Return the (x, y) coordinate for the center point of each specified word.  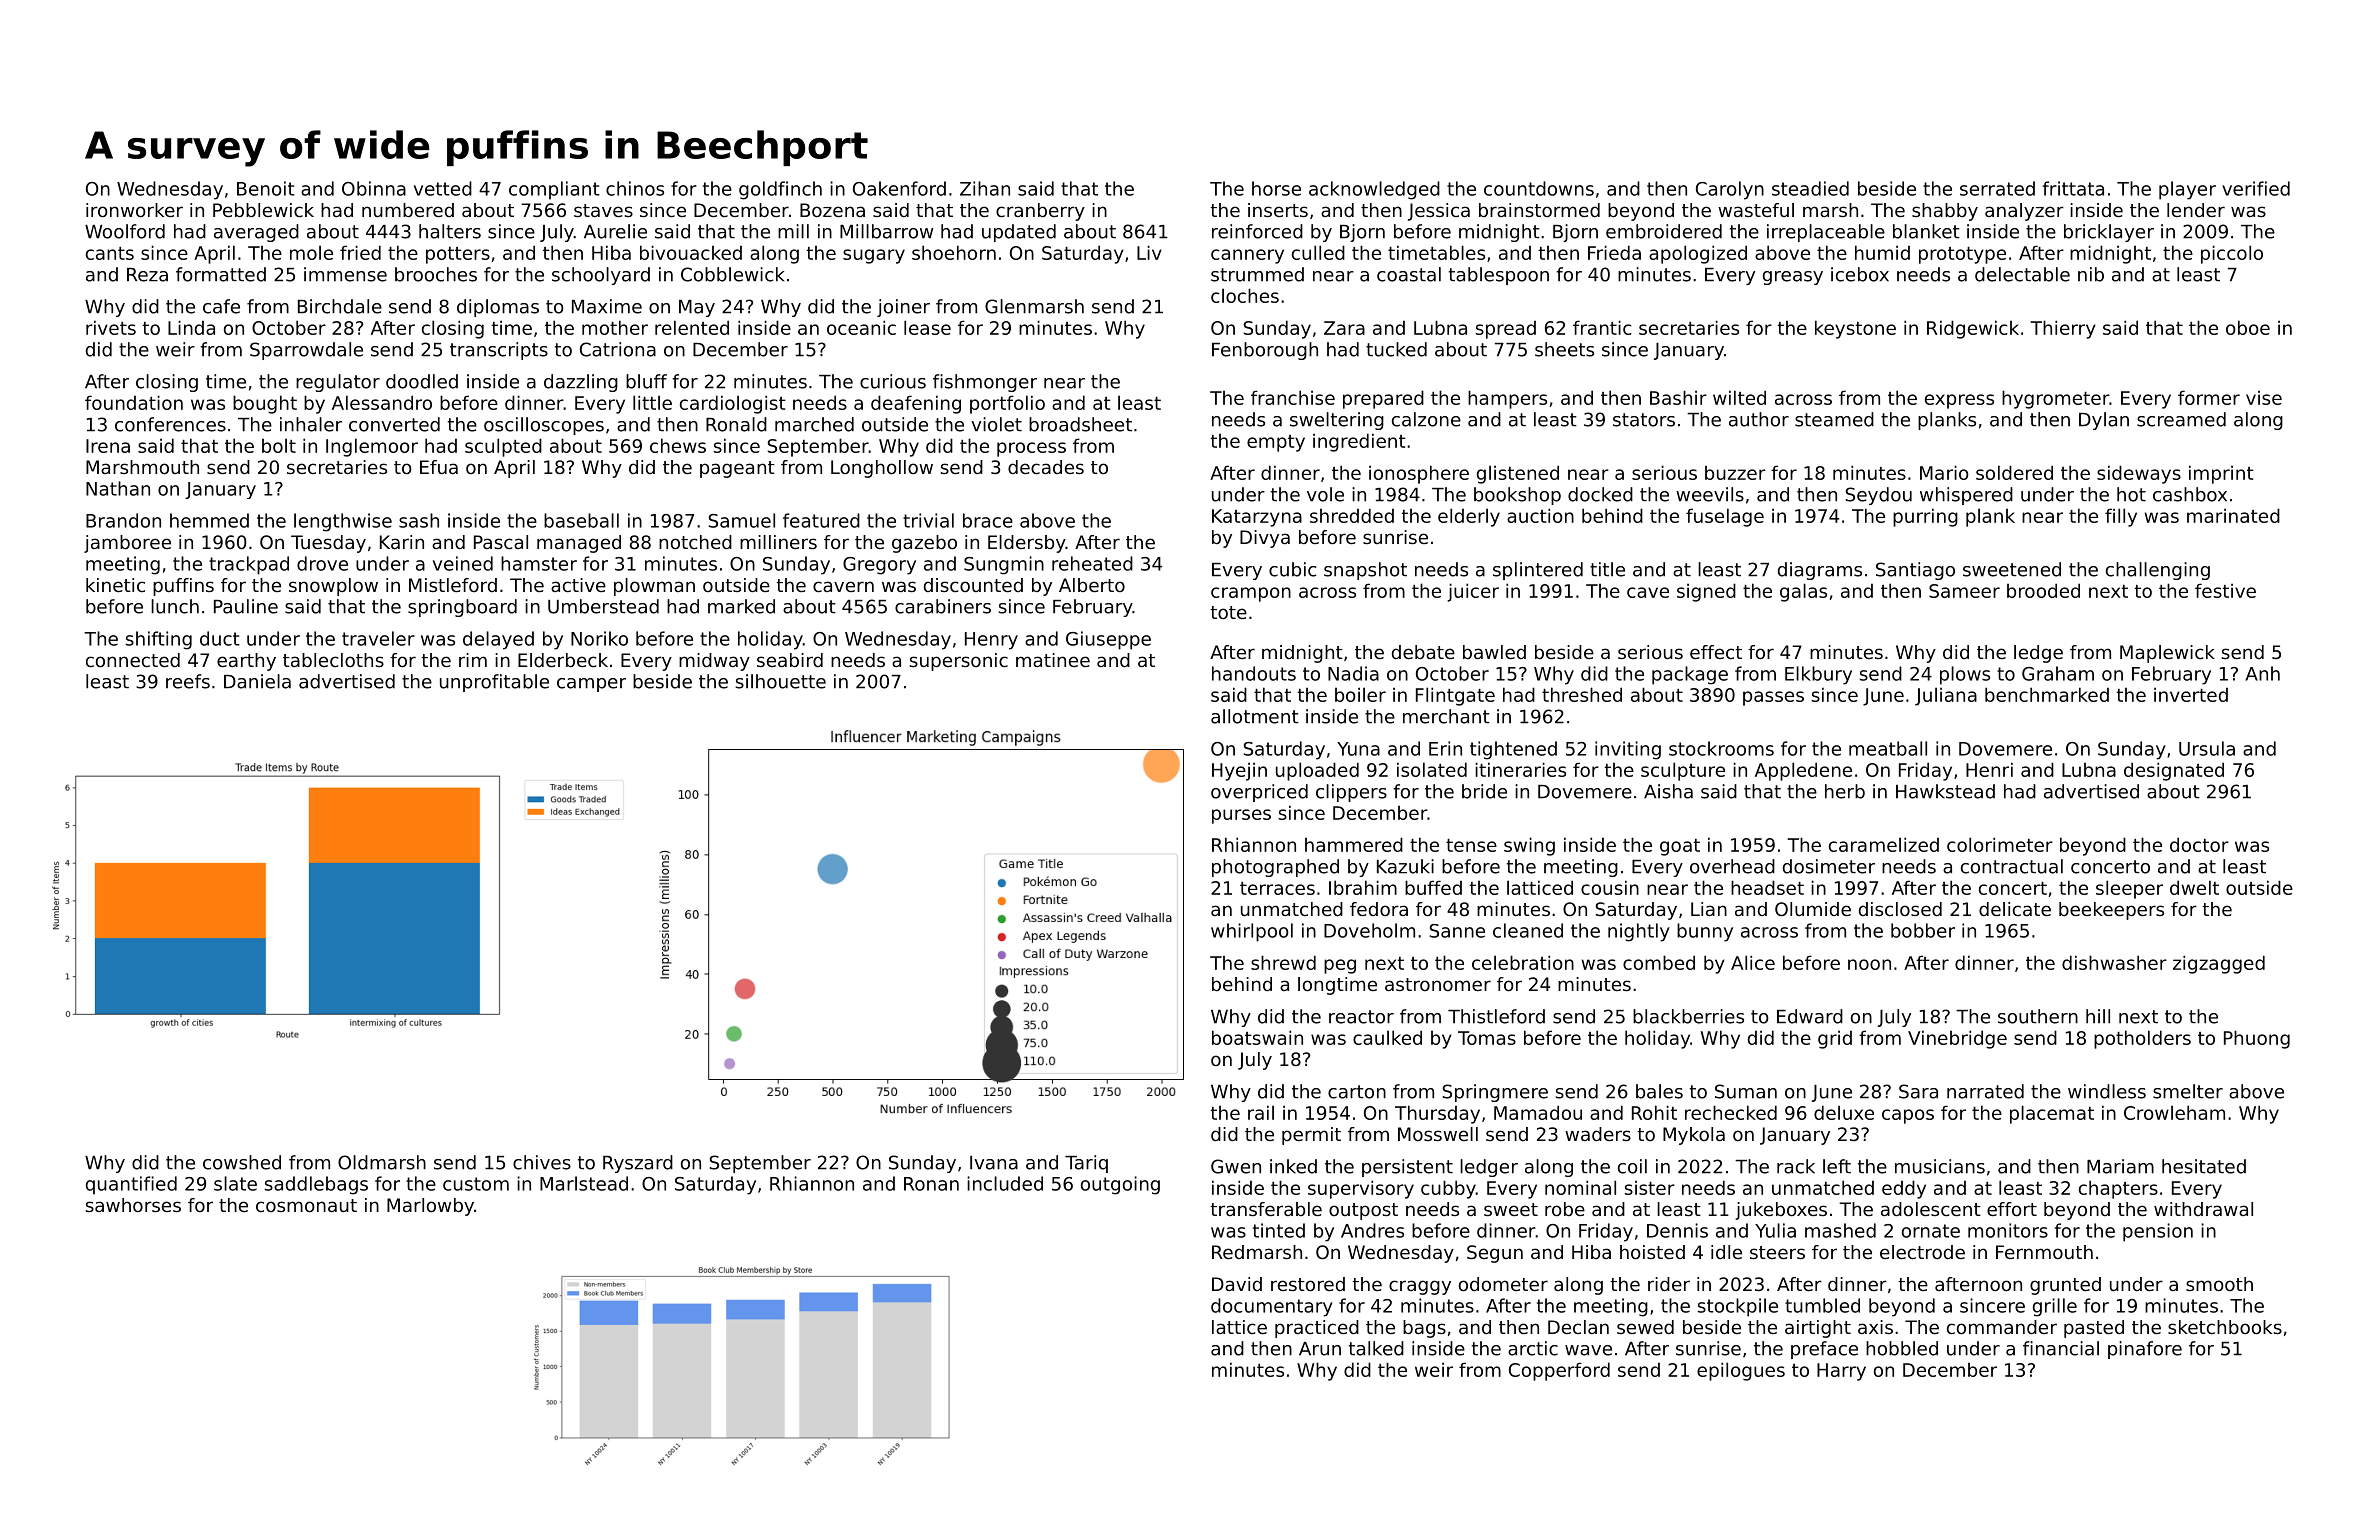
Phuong (2257, 1039)
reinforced (1257, 231)
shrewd (1283, 962)
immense (345, 274)
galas (1803, 592)
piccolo (2232, 254)
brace (988, 520)
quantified (131, 1185)
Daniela (257, 681)
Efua (439, 467)
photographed (1275, 868)
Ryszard (638, 1164)
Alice (1753, 962)
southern (2038, 1016)
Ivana (994, 1163)
